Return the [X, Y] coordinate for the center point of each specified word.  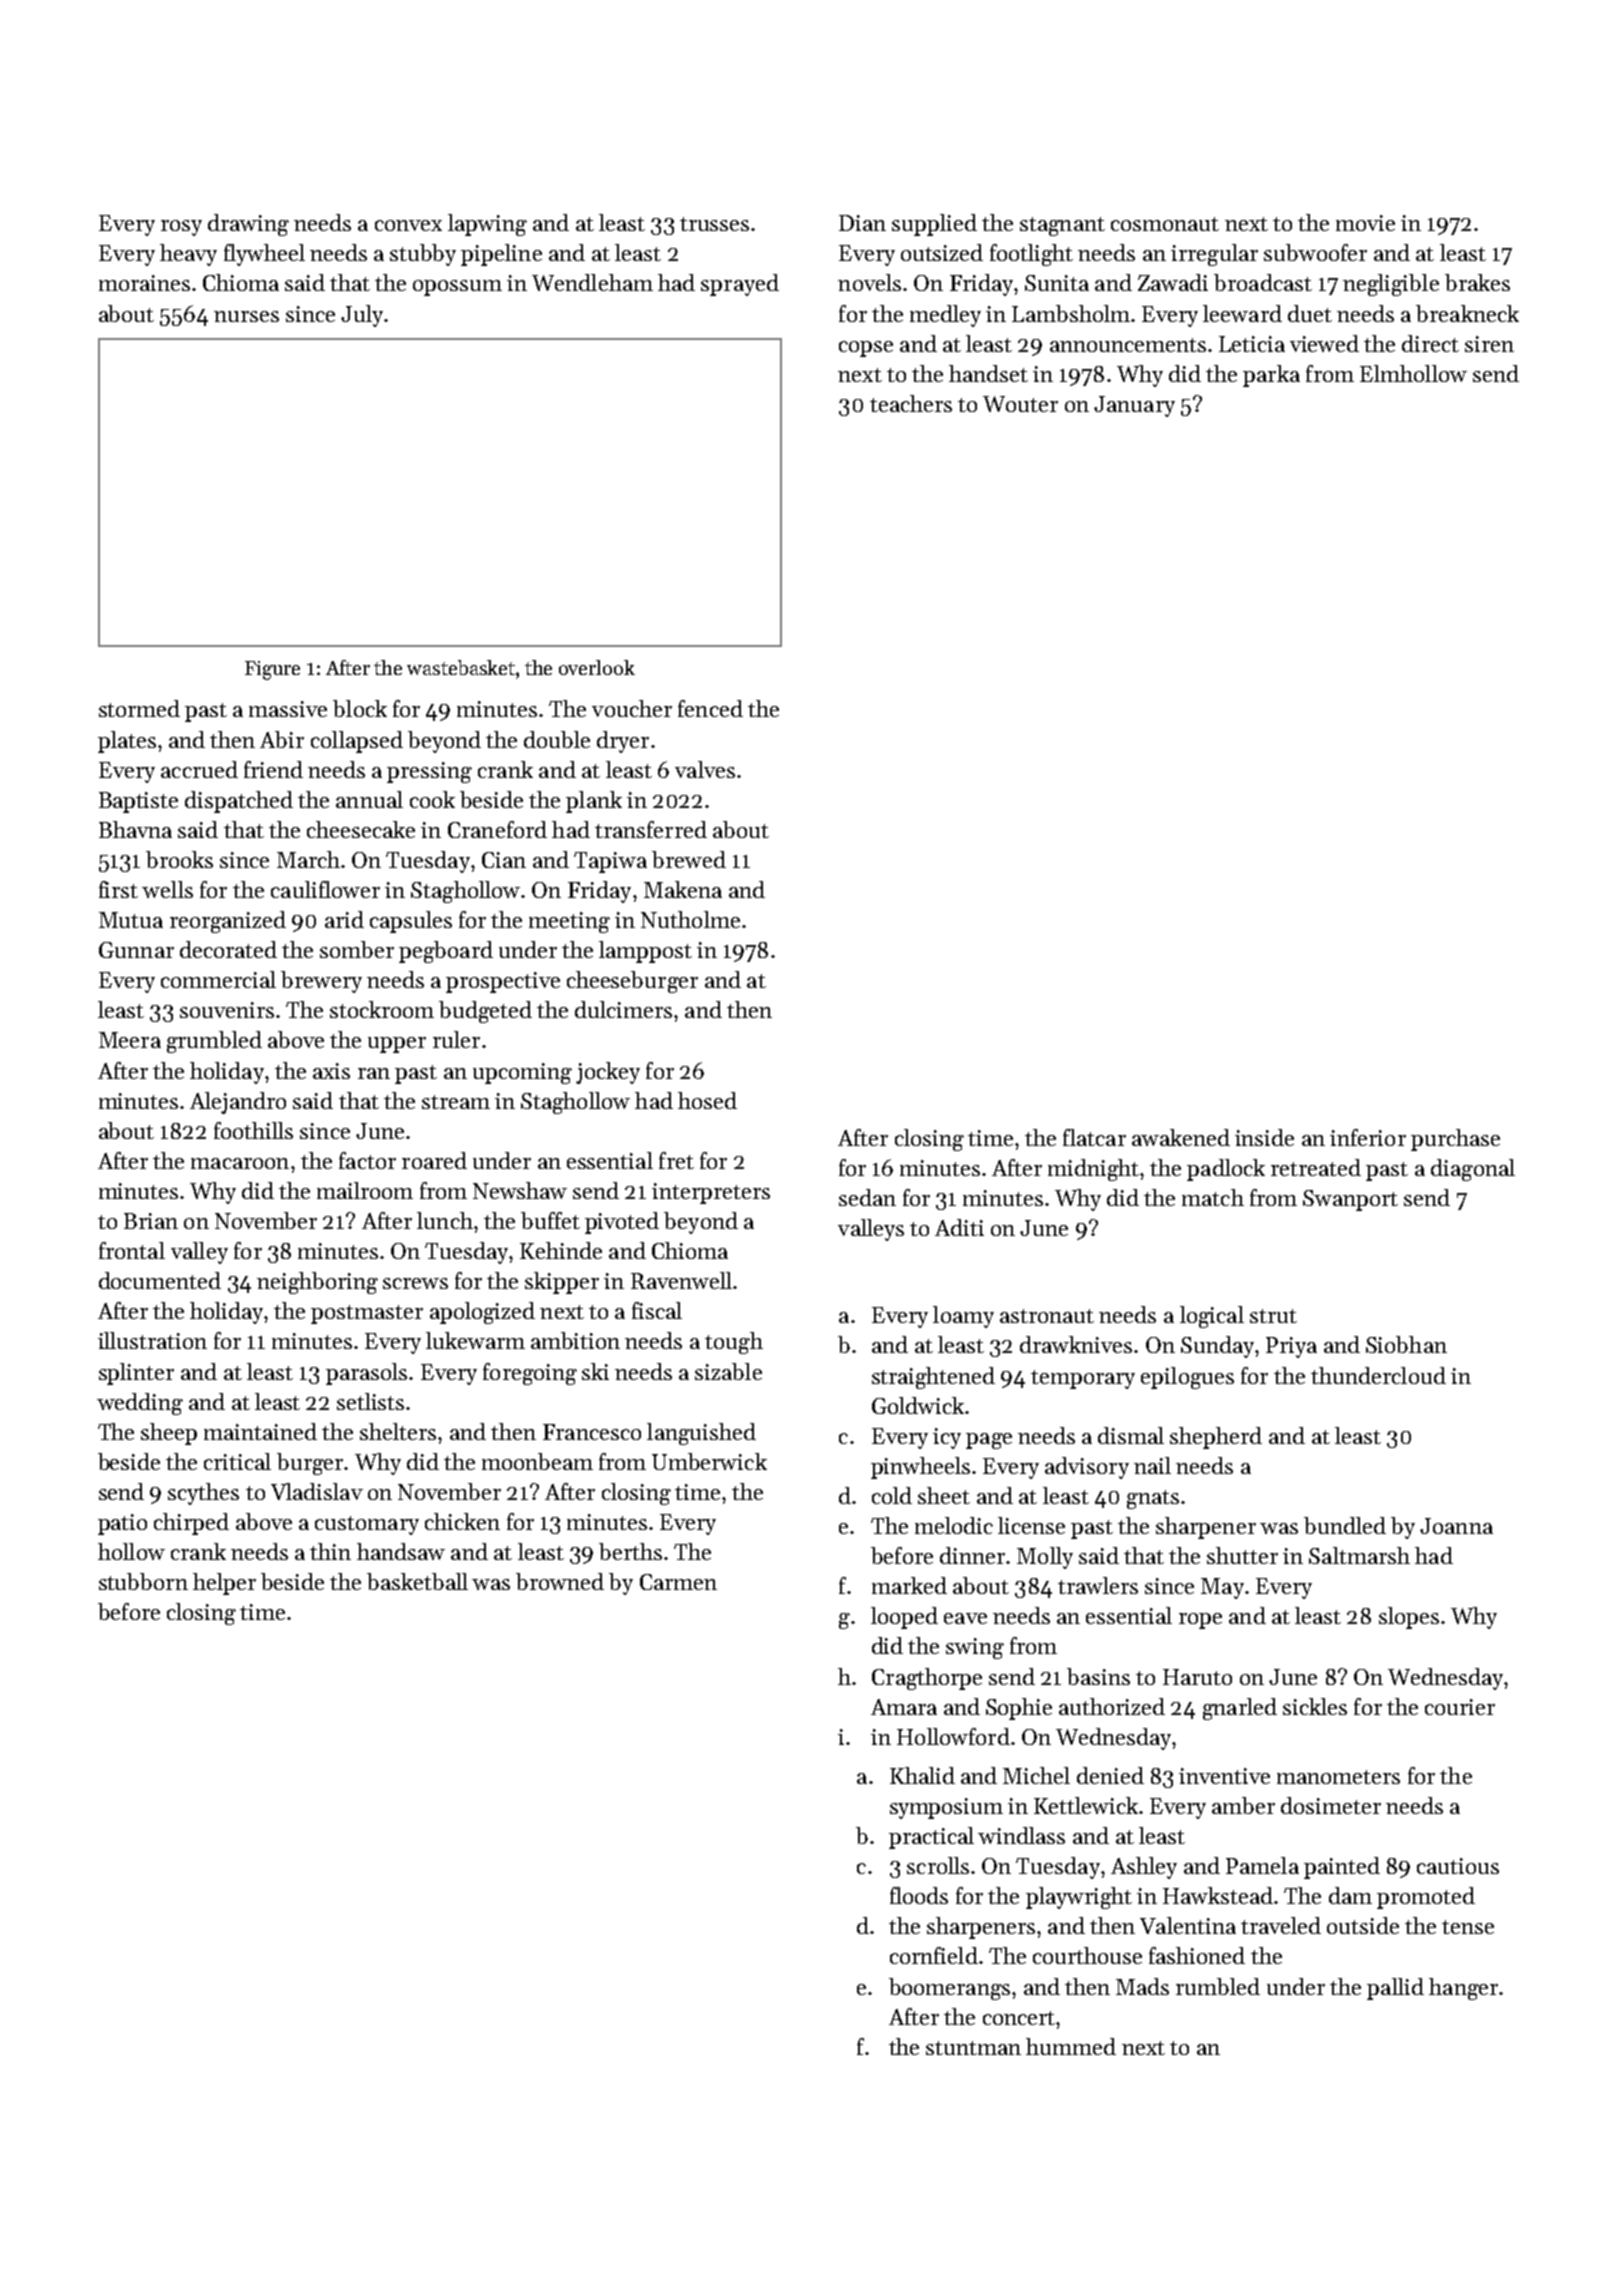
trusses [714, 224]
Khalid [922, 1775]
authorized [1112, 1706]
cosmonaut [1165, 224]
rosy [181, 228]
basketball [417, 1581]
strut [1273, 1316]
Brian [151, 1221]
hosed [707, 1100]
